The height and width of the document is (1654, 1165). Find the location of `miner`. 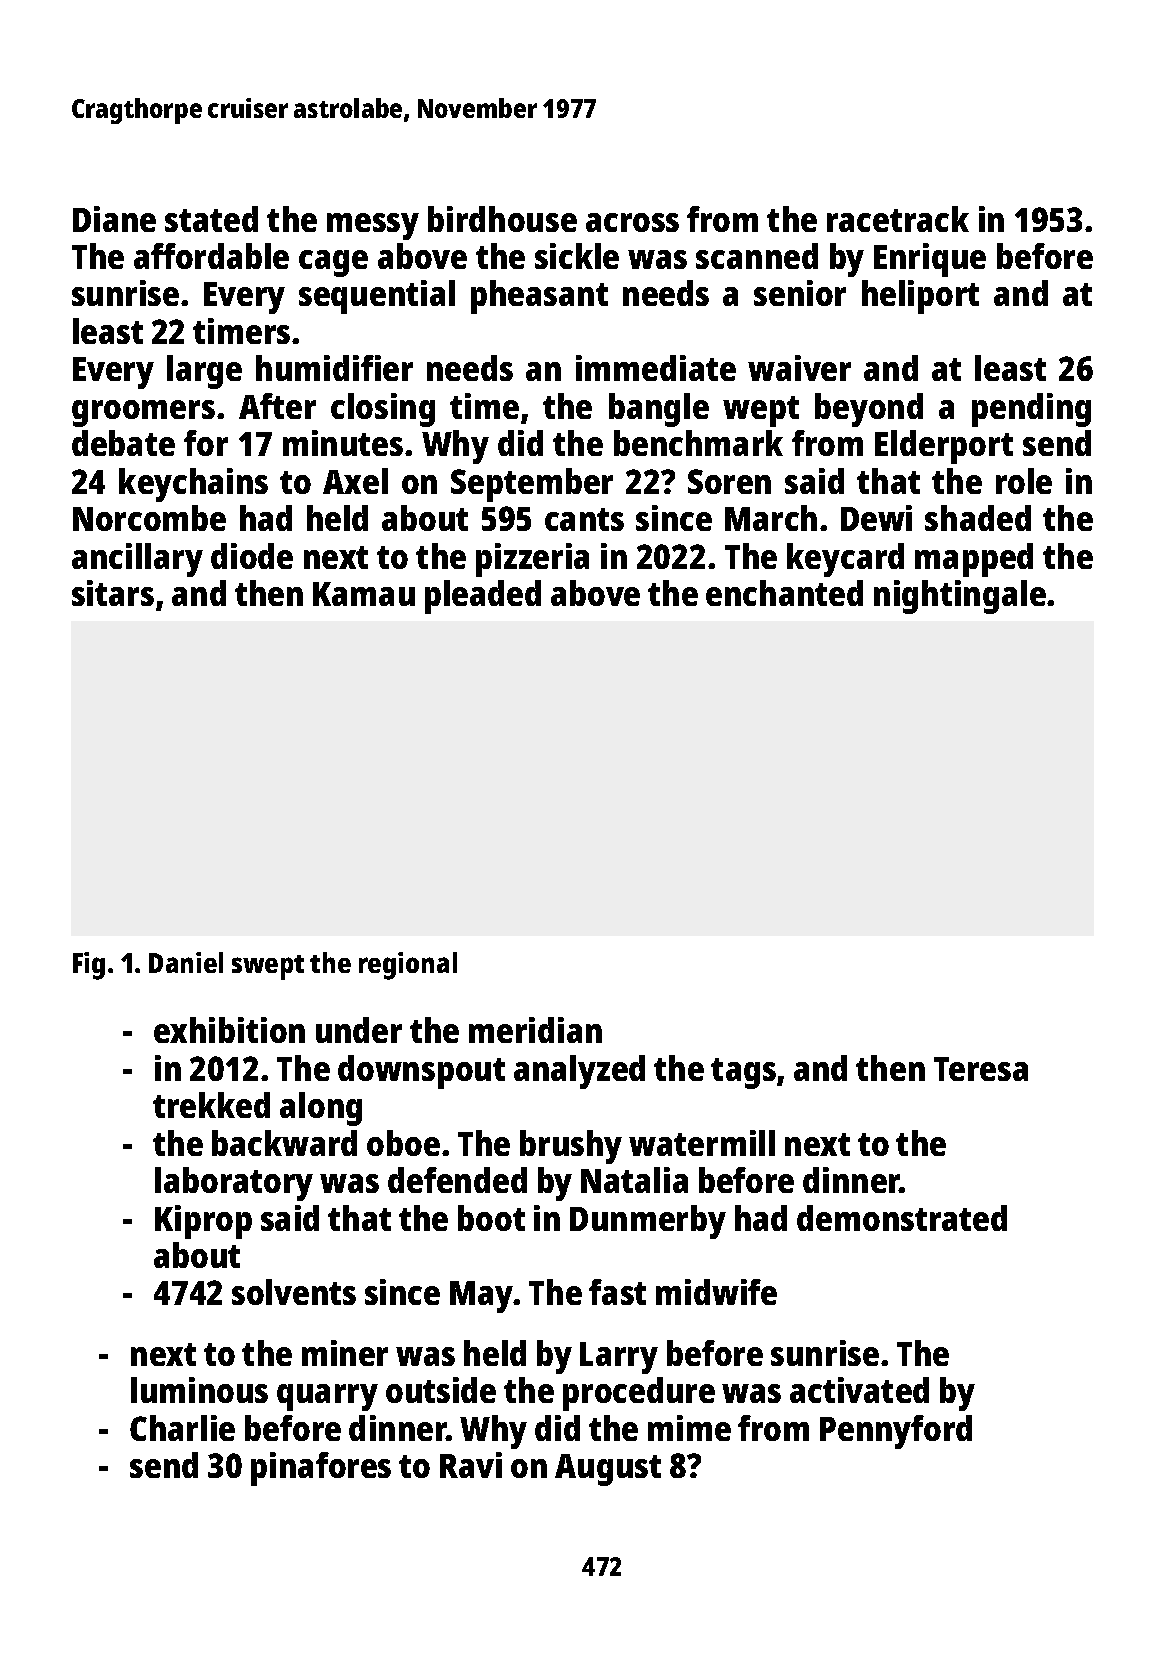

miner is located at coordinates (345, 1353).
